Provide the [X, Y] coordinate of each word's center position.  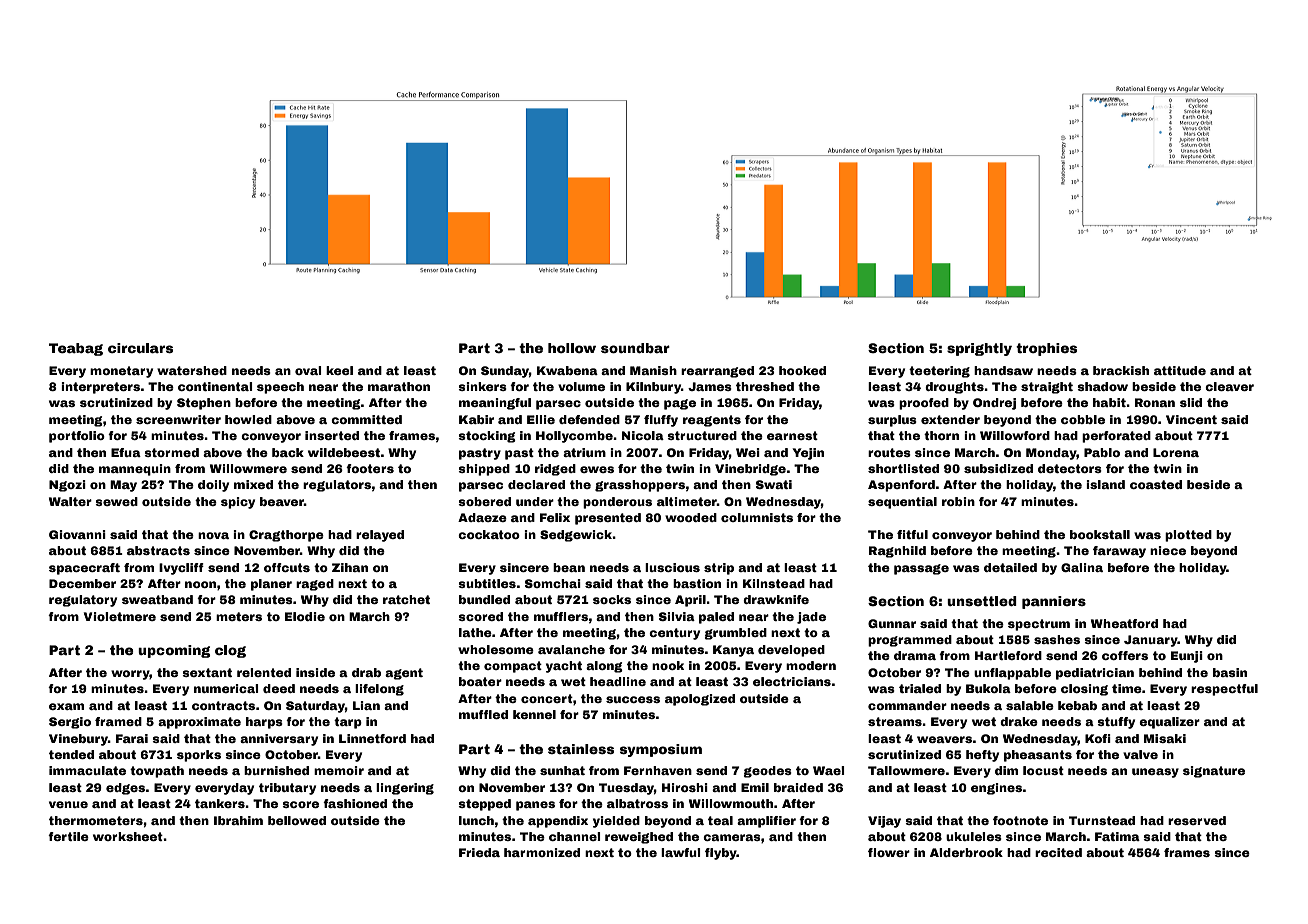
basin [1230, 672]
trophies [1046, 349]
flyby [721, 854]
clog [230, 651]
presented [608, 519]
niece [1168, 550]
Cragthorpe [286, 536]
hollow [572, 348]
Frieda [479, 852]
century [674, 634]
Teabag [76, 349]
